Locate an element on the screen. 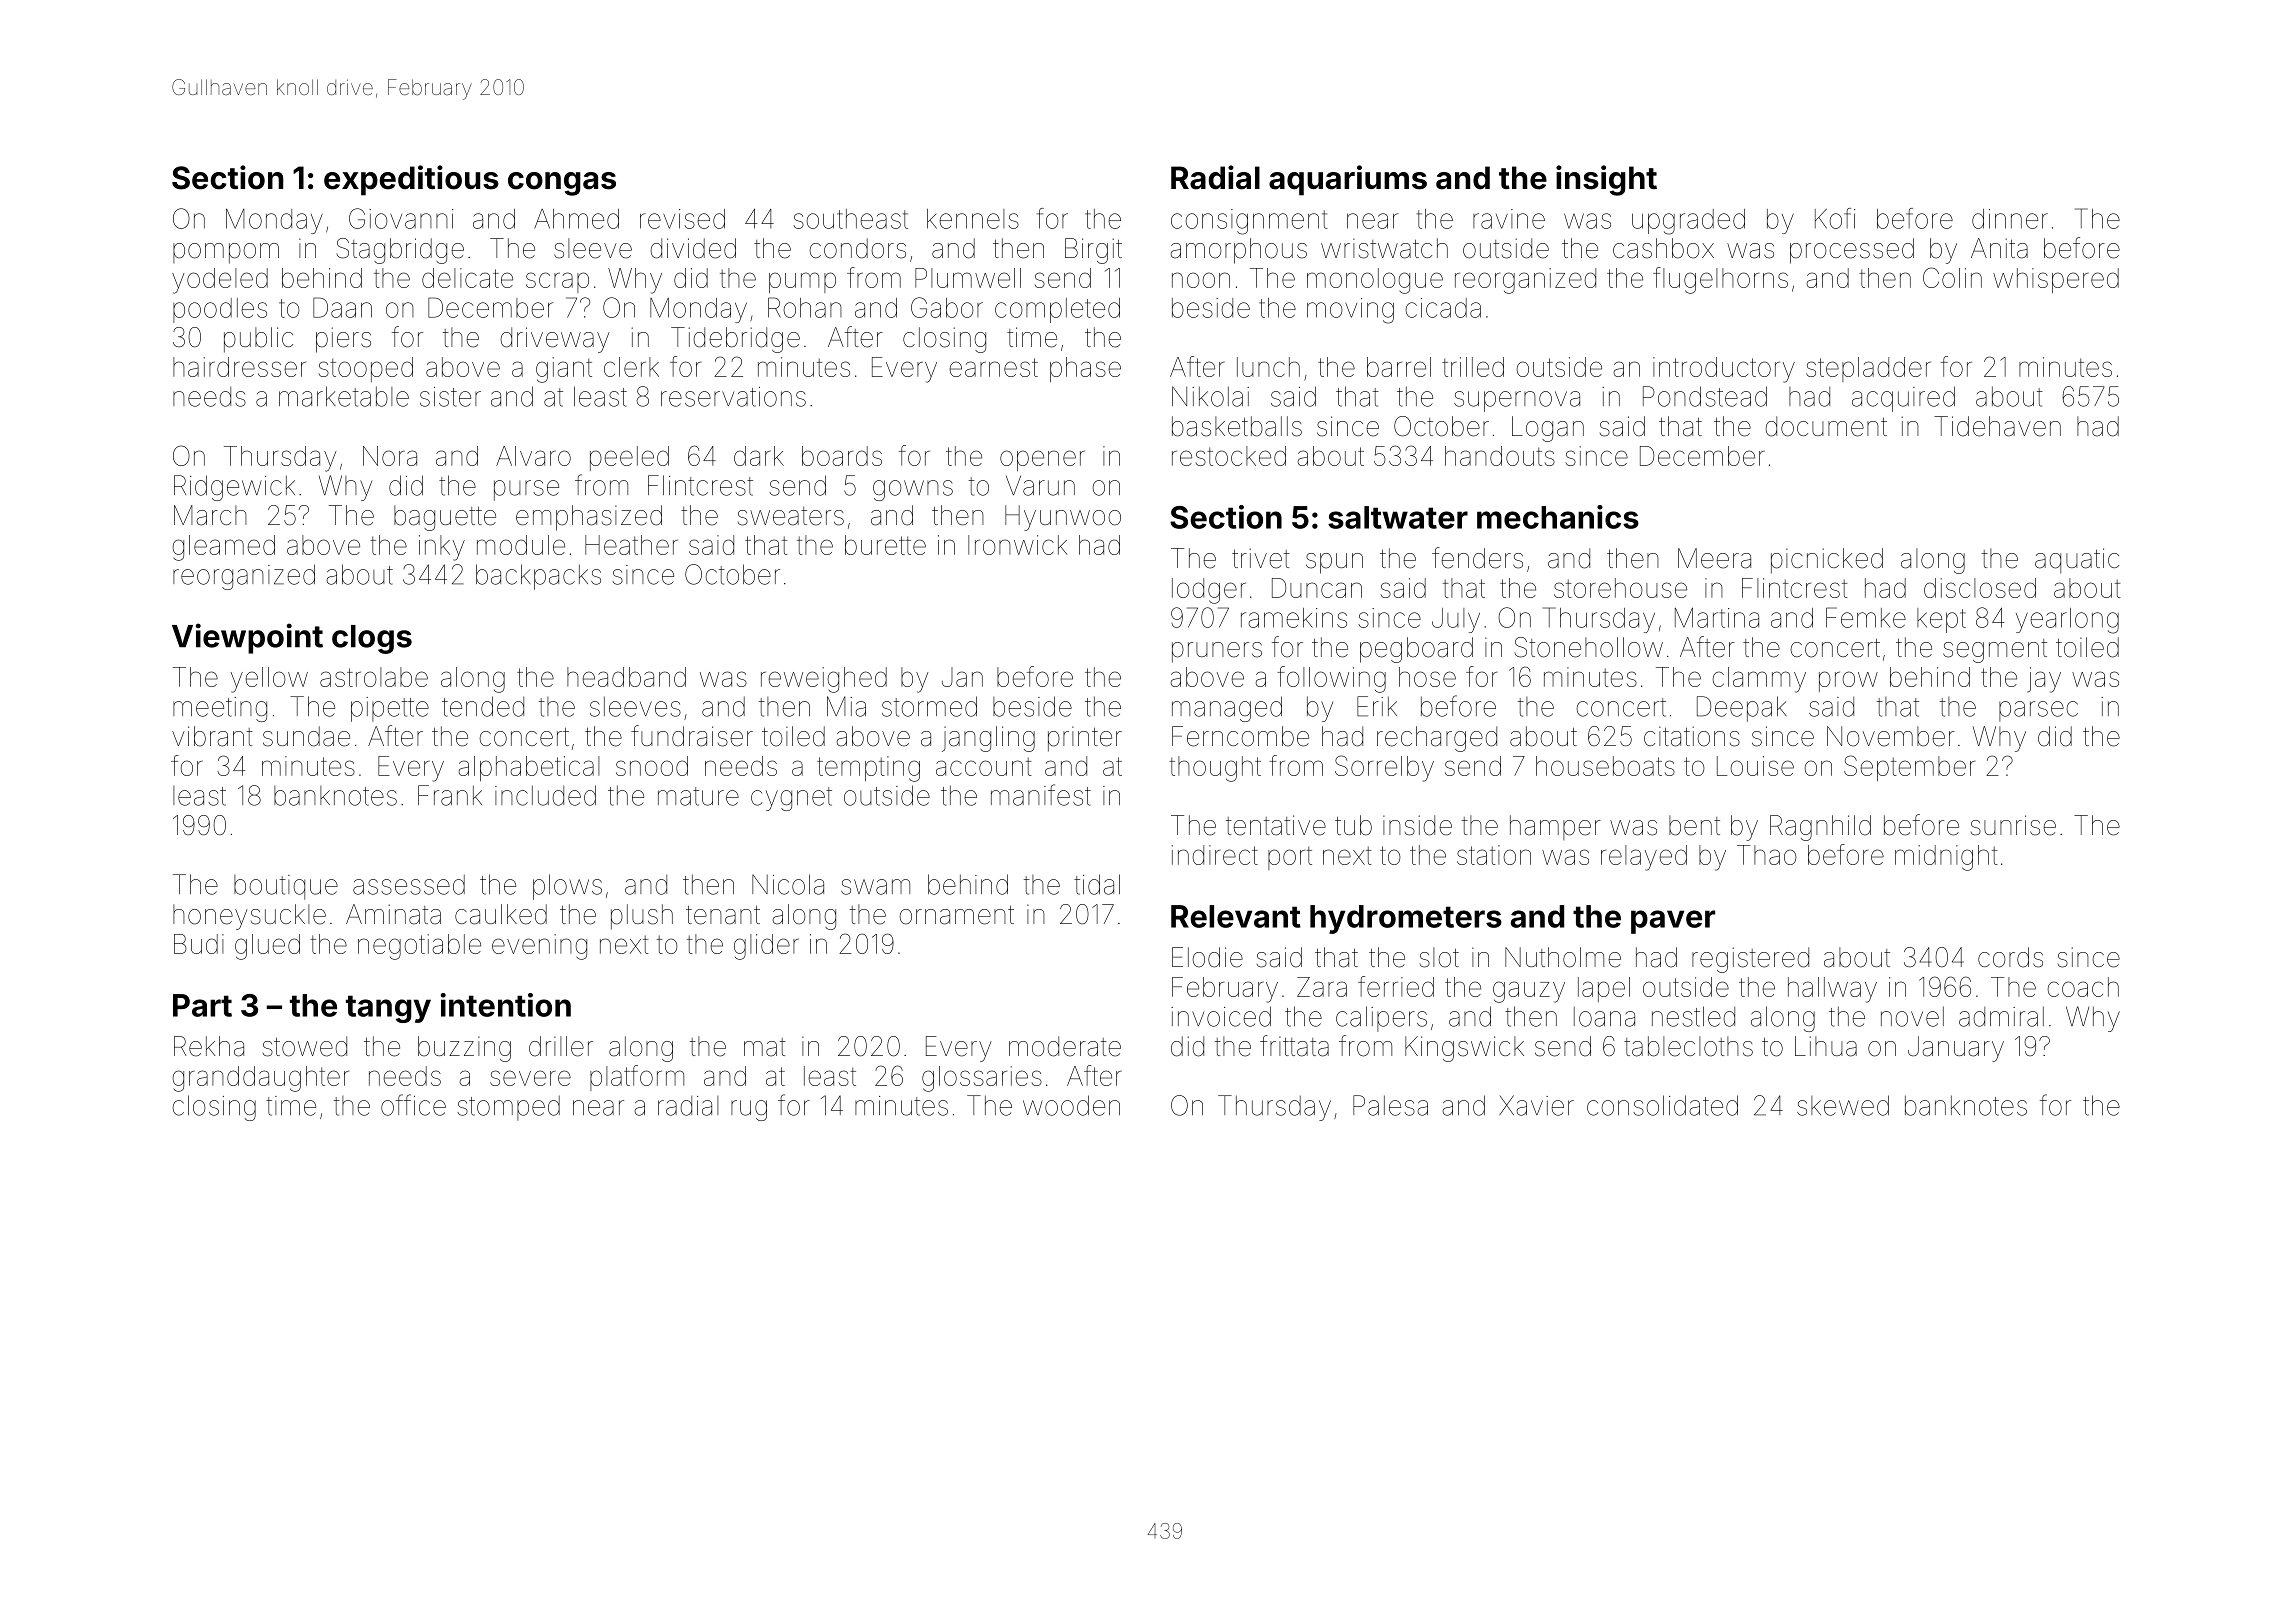 The width and height of the screenshot is (2292, 1620). houseboats is located at coordinates (1605, 766).
